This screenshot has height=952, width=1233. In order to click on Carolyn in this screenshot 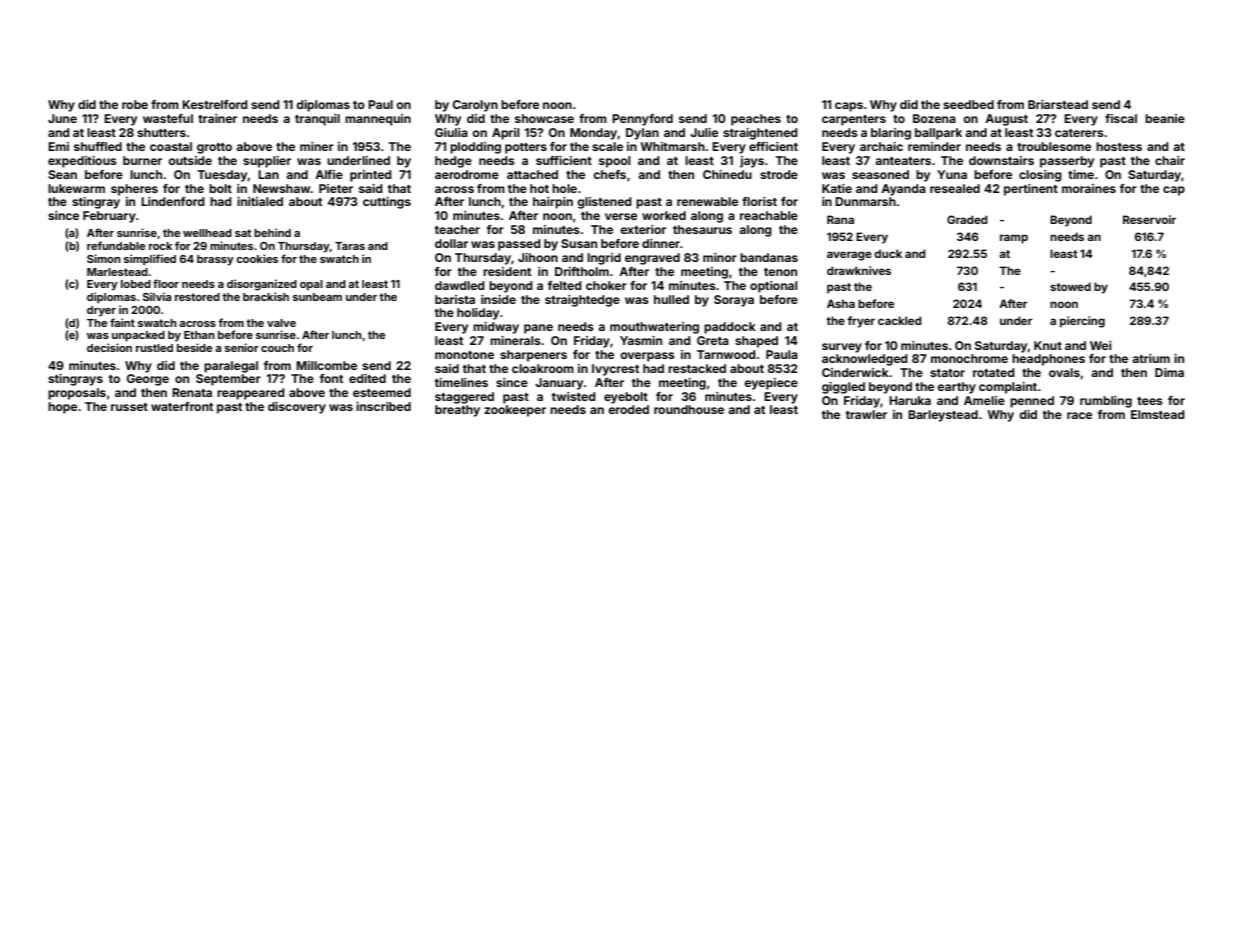, I will do `click(475, 106)`.
